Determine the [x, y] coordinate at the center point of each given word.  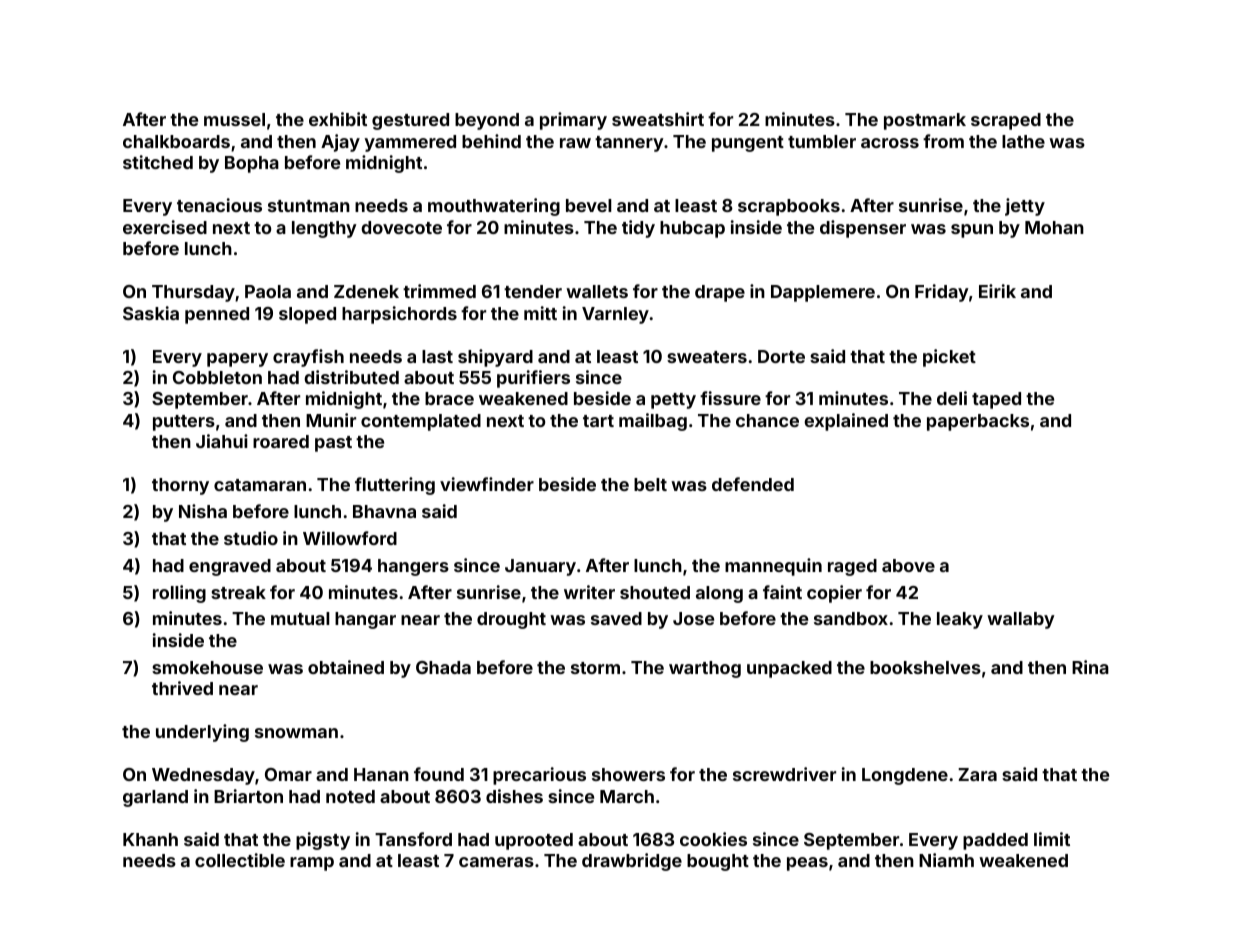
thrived [182, 688]
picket [949, 358]
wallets [597, 291]
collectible [240, 860]
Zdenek [366, 291]
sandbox [851, 618]
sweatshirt [658, 119]
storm [595, 668]
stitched [158, 162]
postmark [925, 121]
